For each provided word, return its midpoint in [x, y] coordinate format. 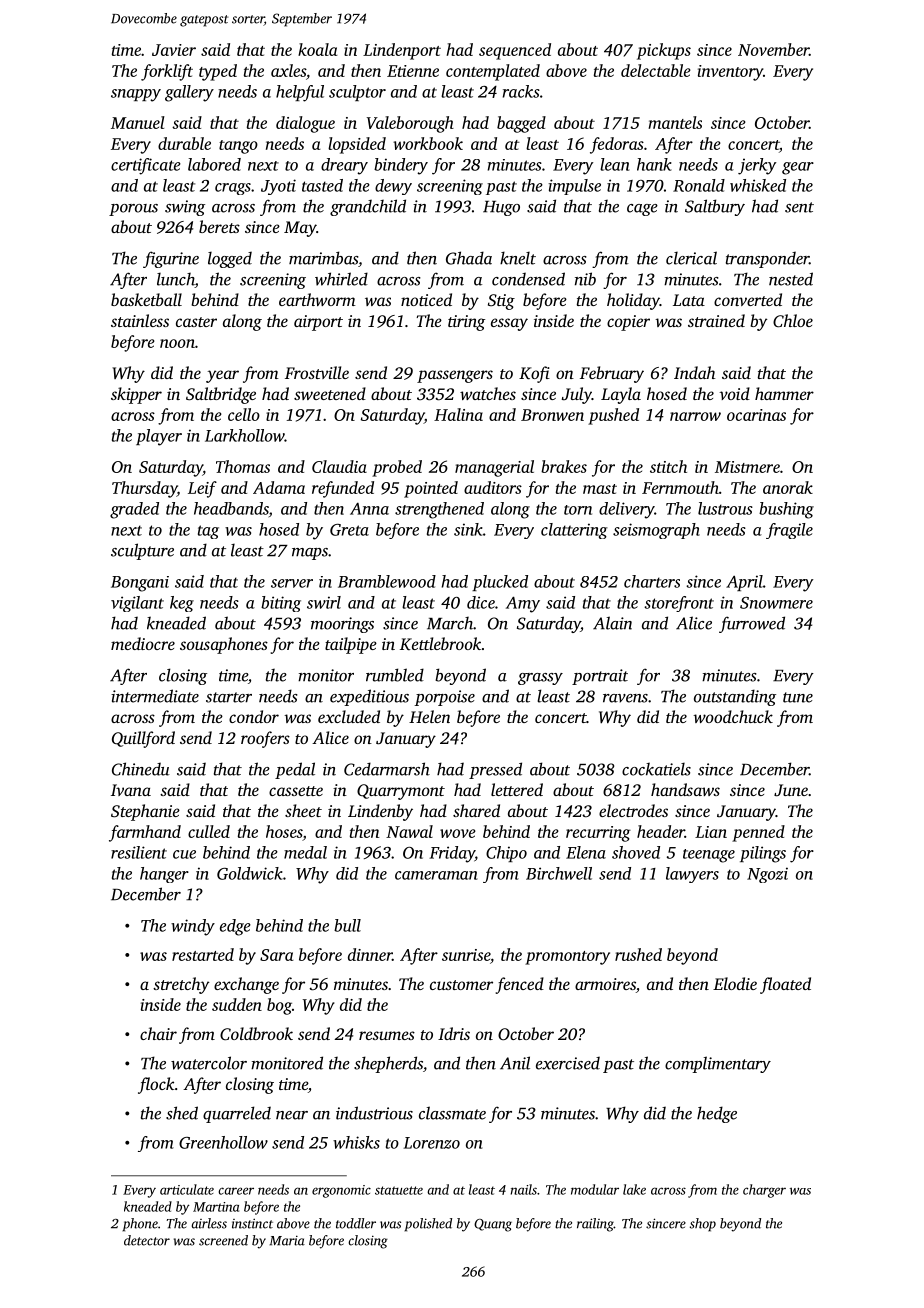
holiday [633, 301]
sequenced [515, 51]
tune [798, 697]
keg [182, 604]
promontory [567, 958]
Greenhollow [223, 1142]
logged [230, 259]
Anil [515, 1063]
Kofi [534, 374]
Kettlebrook [440, 643]
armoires [605, 984]
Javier [174, 50]
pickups [664, 51]
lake [634, 1189]
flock [156, 1085]
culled [209, 831]
